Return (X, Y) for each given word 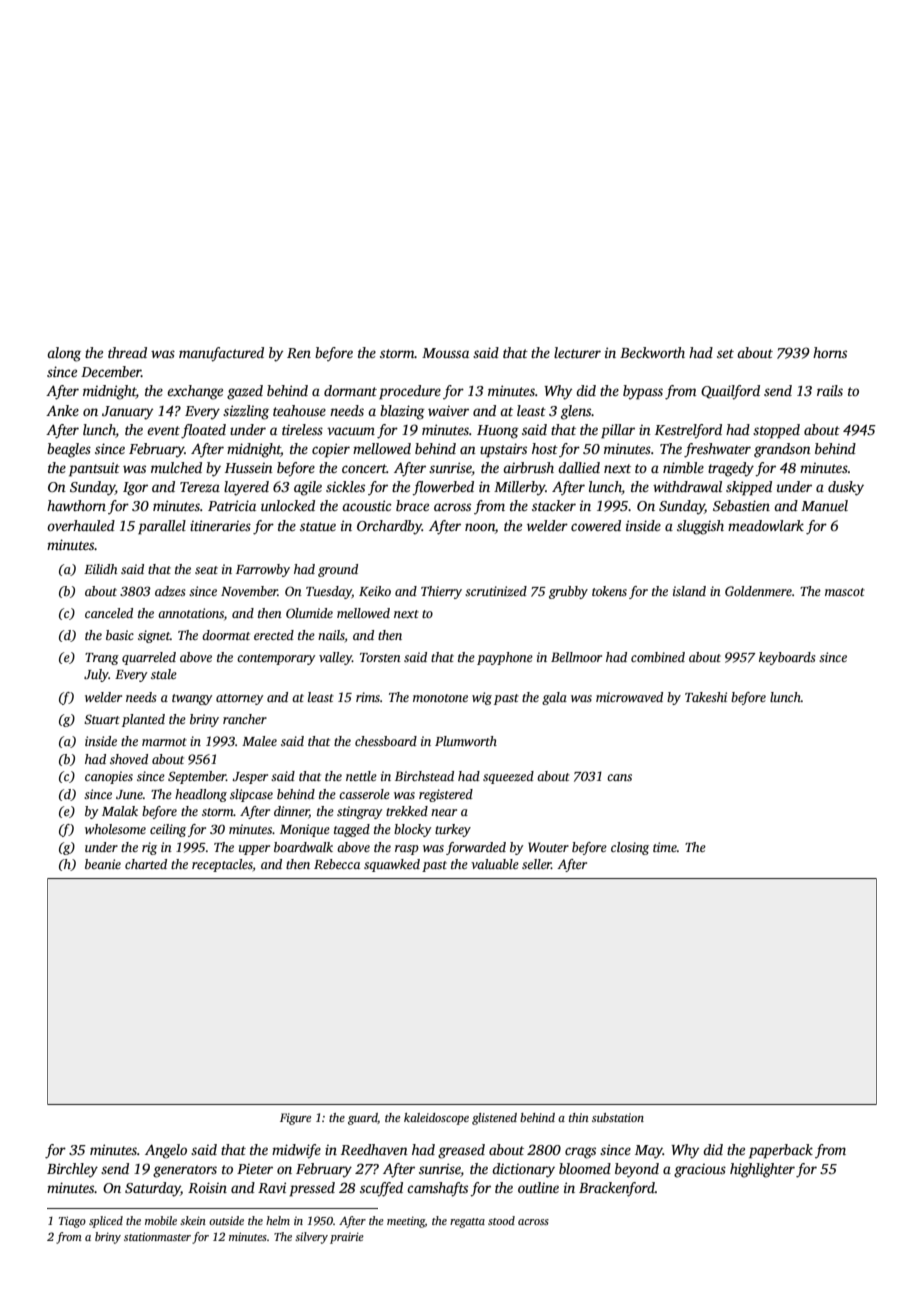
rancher (245, 719)
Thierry (441, 592)
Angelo (166, 1151)
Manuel (824, 505)
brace (412, 505)
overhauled (81, 525)
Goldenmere (758, 591)
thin (579, 1117)
